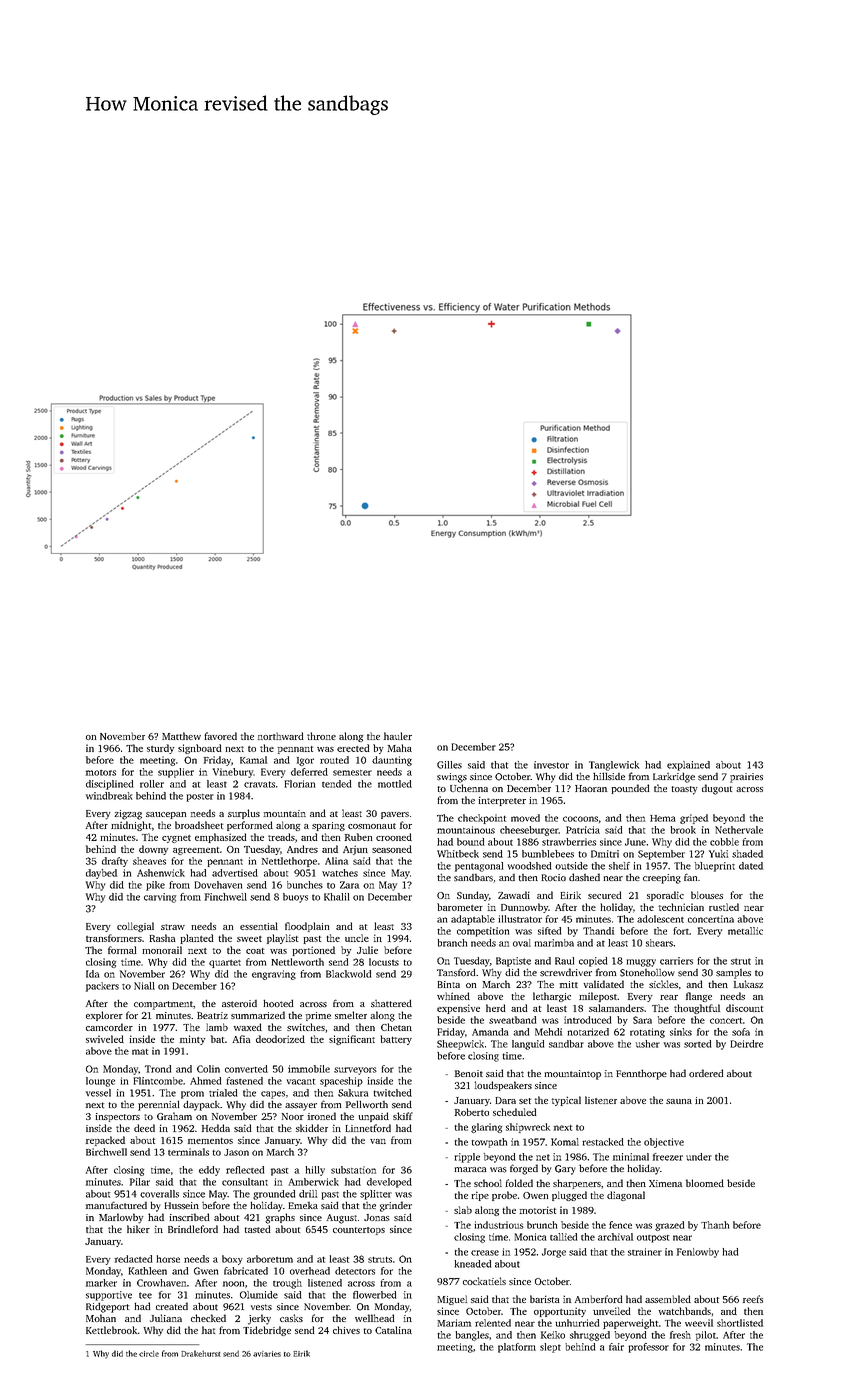  What do you see at coordinates (688, 766) in the image?
I see `explained` at bounding box center [688, 766].
